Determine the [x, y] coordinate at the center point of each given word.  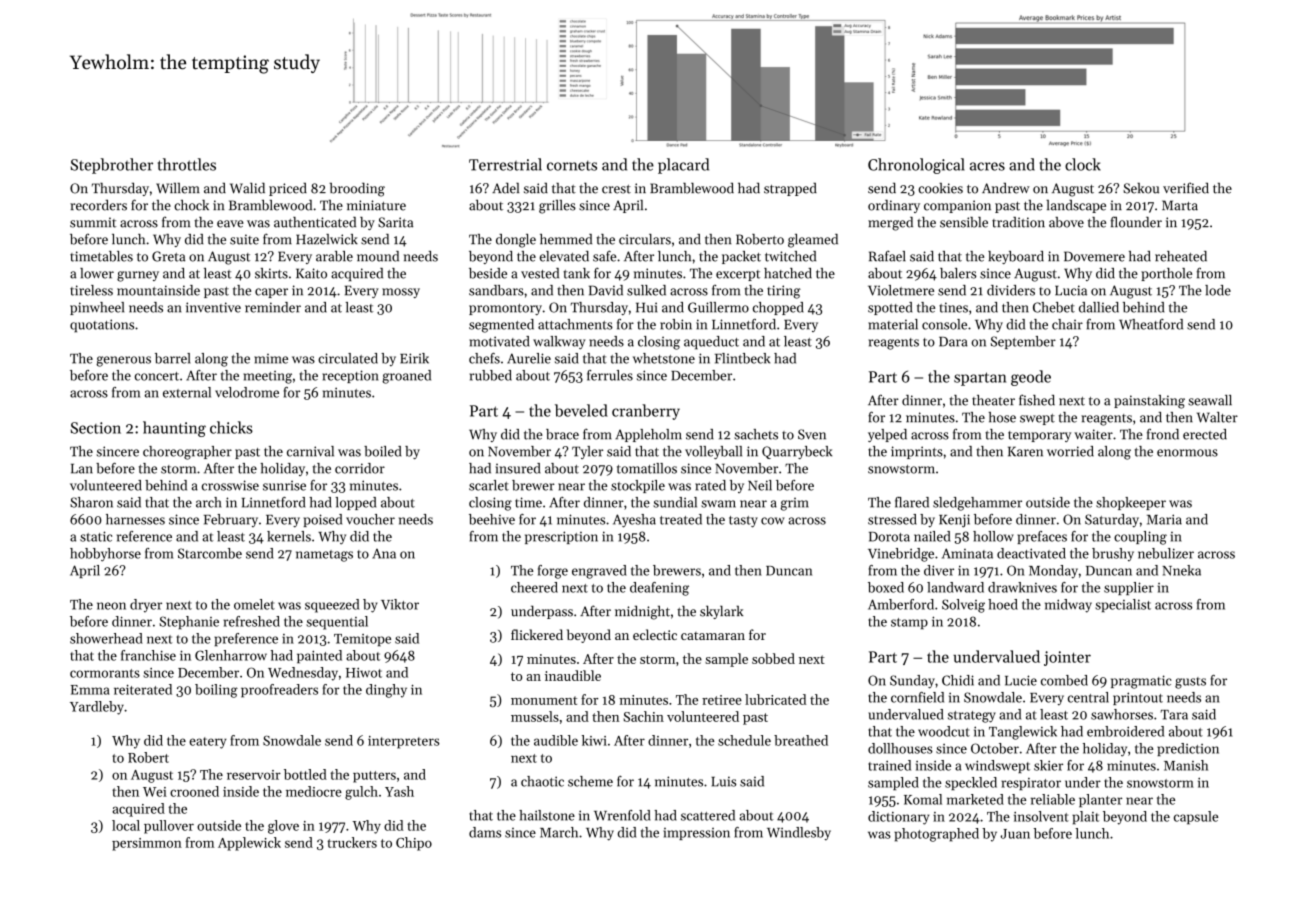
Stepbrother [112, 166]
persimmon [147, 844]
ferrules [610, 375]
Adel [505, 188]
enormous [1187, 453]
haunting [174, 429]
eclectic [655, 634]
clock [1083, 164]
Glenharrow [231, 655]
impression [697, 834]
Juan [1015, 834]
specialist [1123, 605]
